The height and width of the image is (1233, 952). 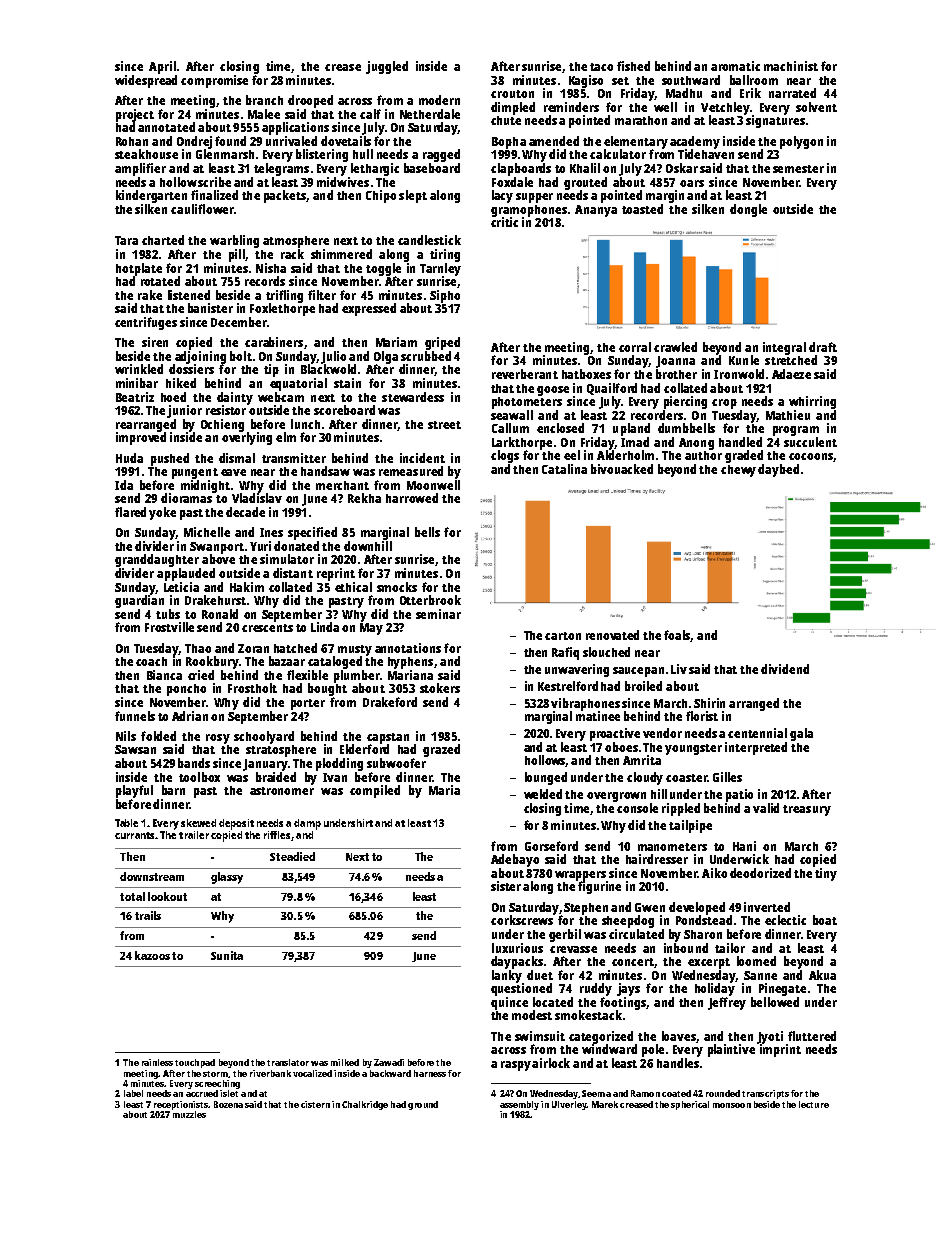 I want to click on muzzles, so click(x=189, y=1114).
